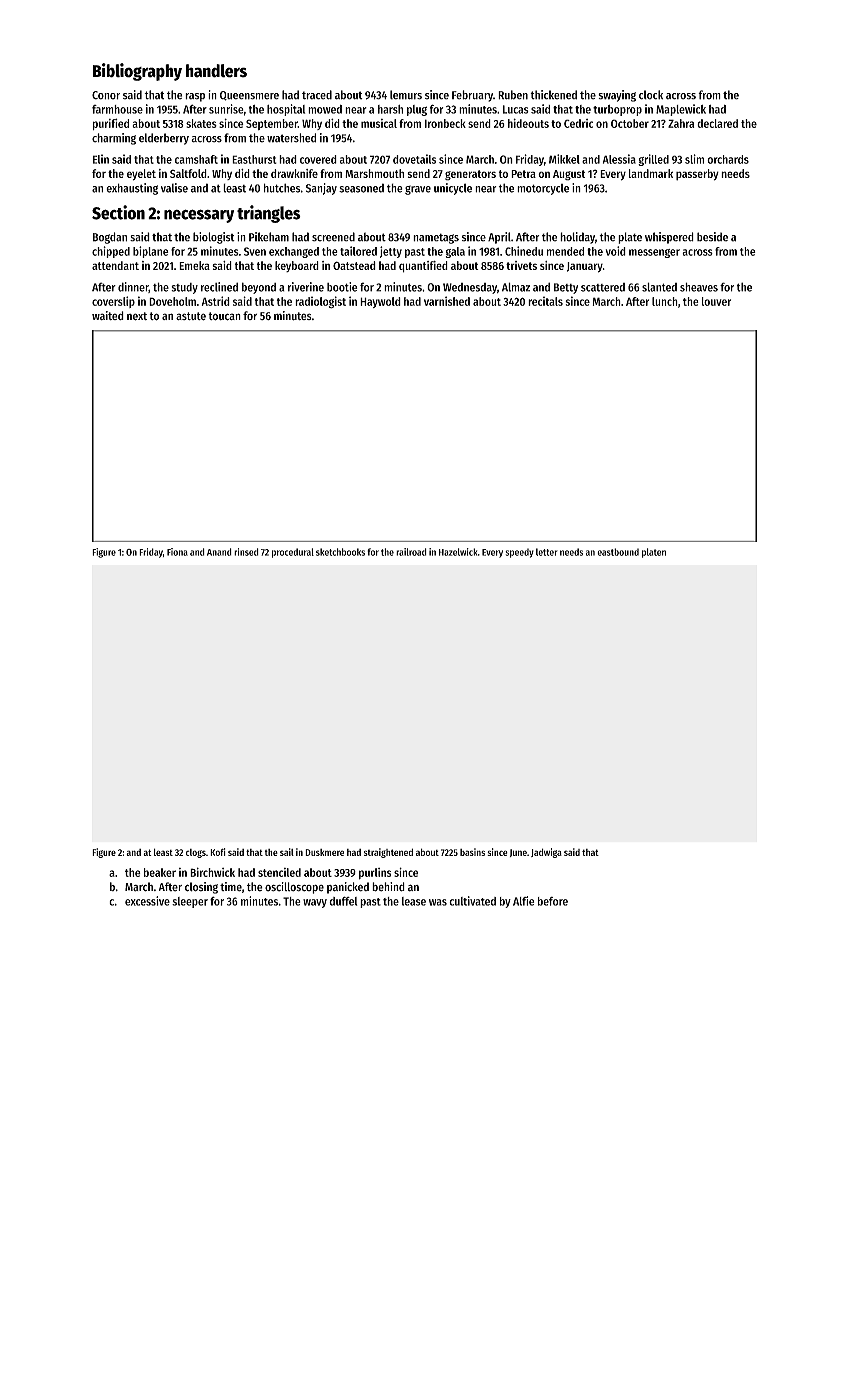 Image resolution: width=849 pixels, height=1400 pixels. I want to click on Jadwiga, so click(546, 853).
